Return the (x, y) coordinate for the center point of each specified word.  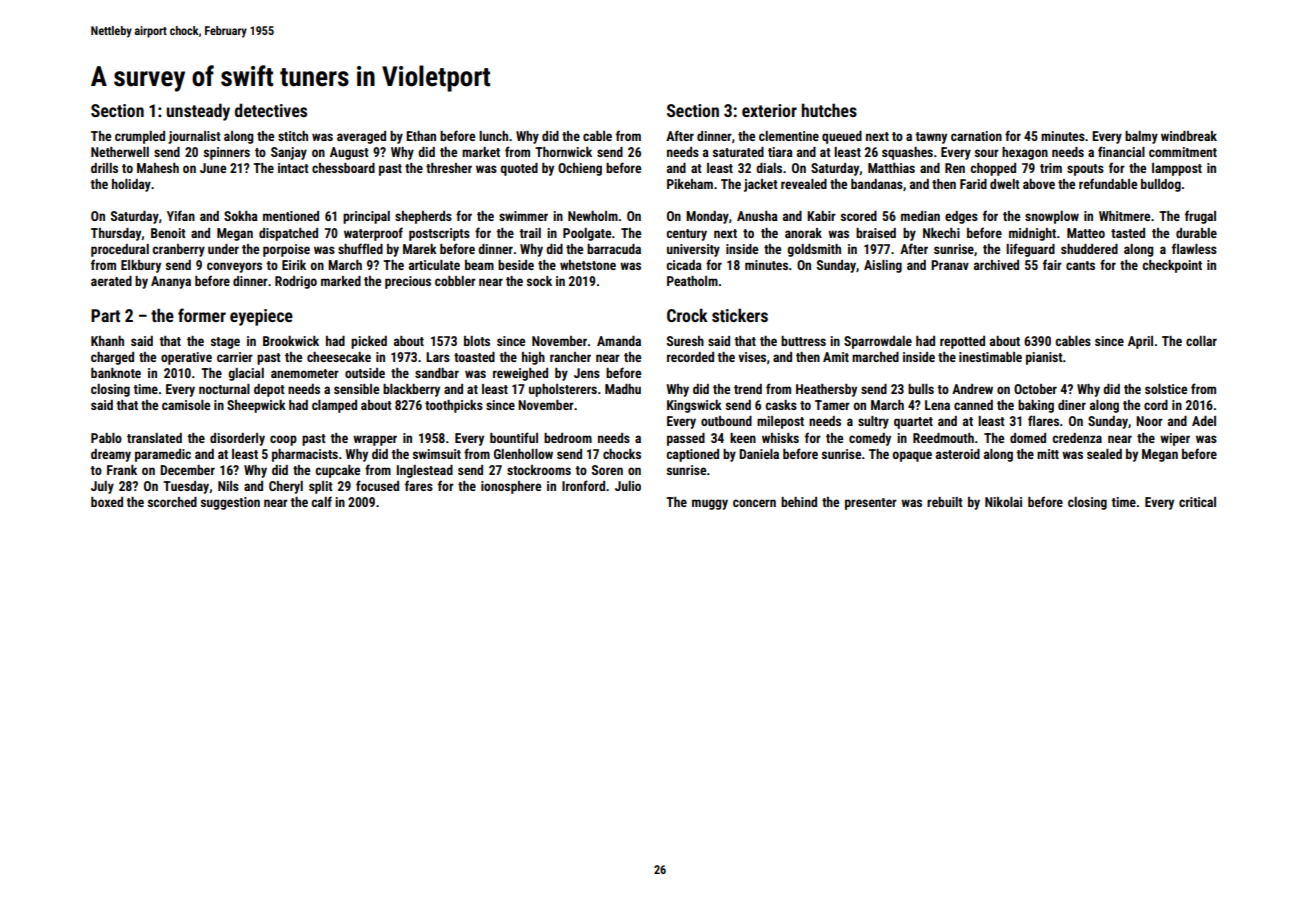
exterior (769, 110)
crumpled (140, 137)
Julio (628, 486)
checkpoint (1172, 266)
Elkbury (141, 266)
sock (539, 281)
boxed (107, 502)
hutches (829, 110)
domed (1028, 438)
